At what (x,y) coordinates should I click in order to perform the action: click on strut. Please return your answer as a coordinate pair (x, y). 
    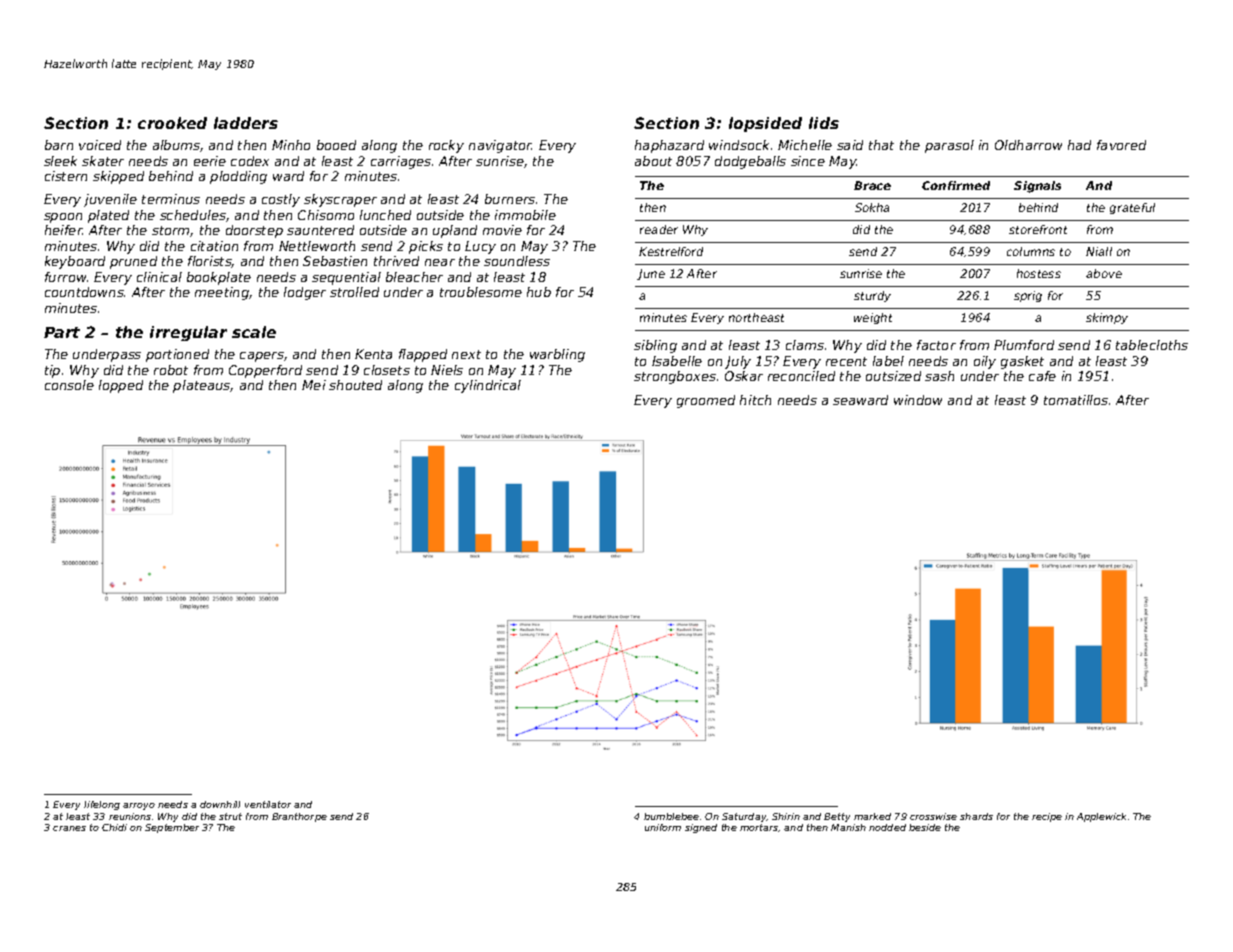
    Looking at the image, I should click on (230, 816).
